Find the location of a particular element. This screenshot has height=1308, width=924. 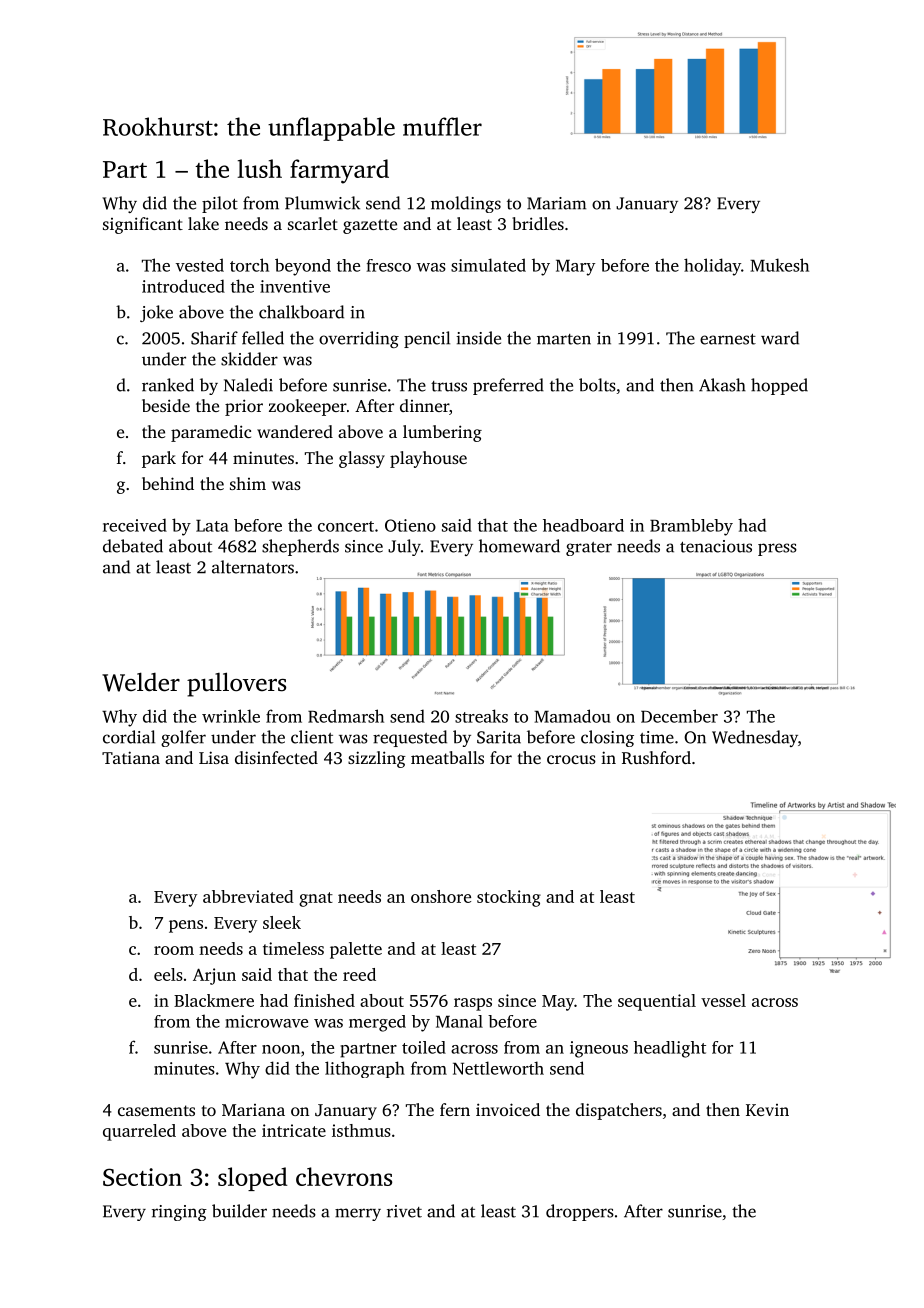

abbreviated is located at coordinates (248, 896).
